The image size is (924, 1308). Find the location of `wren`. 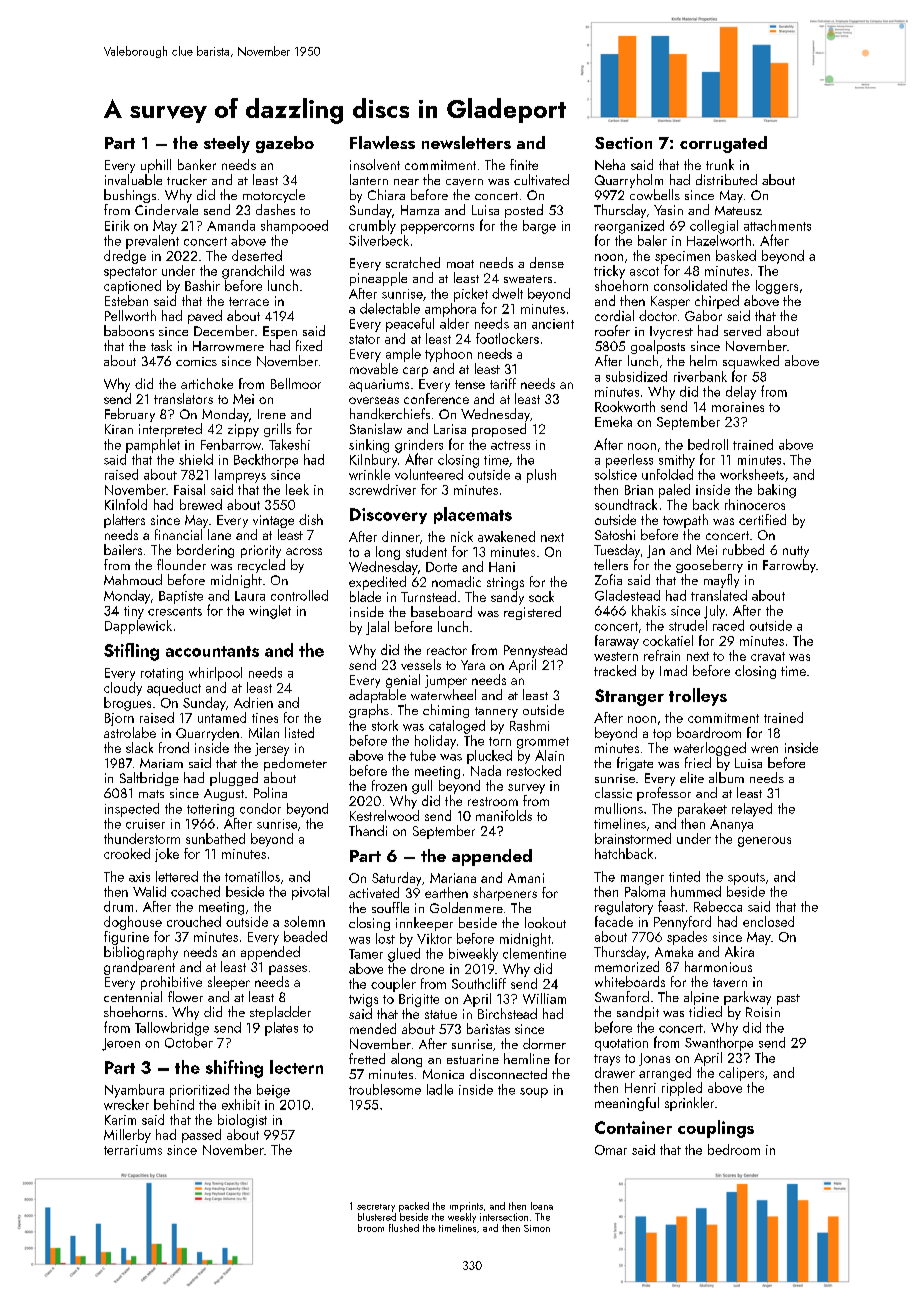

wren is located at coordinates (764, 749).
